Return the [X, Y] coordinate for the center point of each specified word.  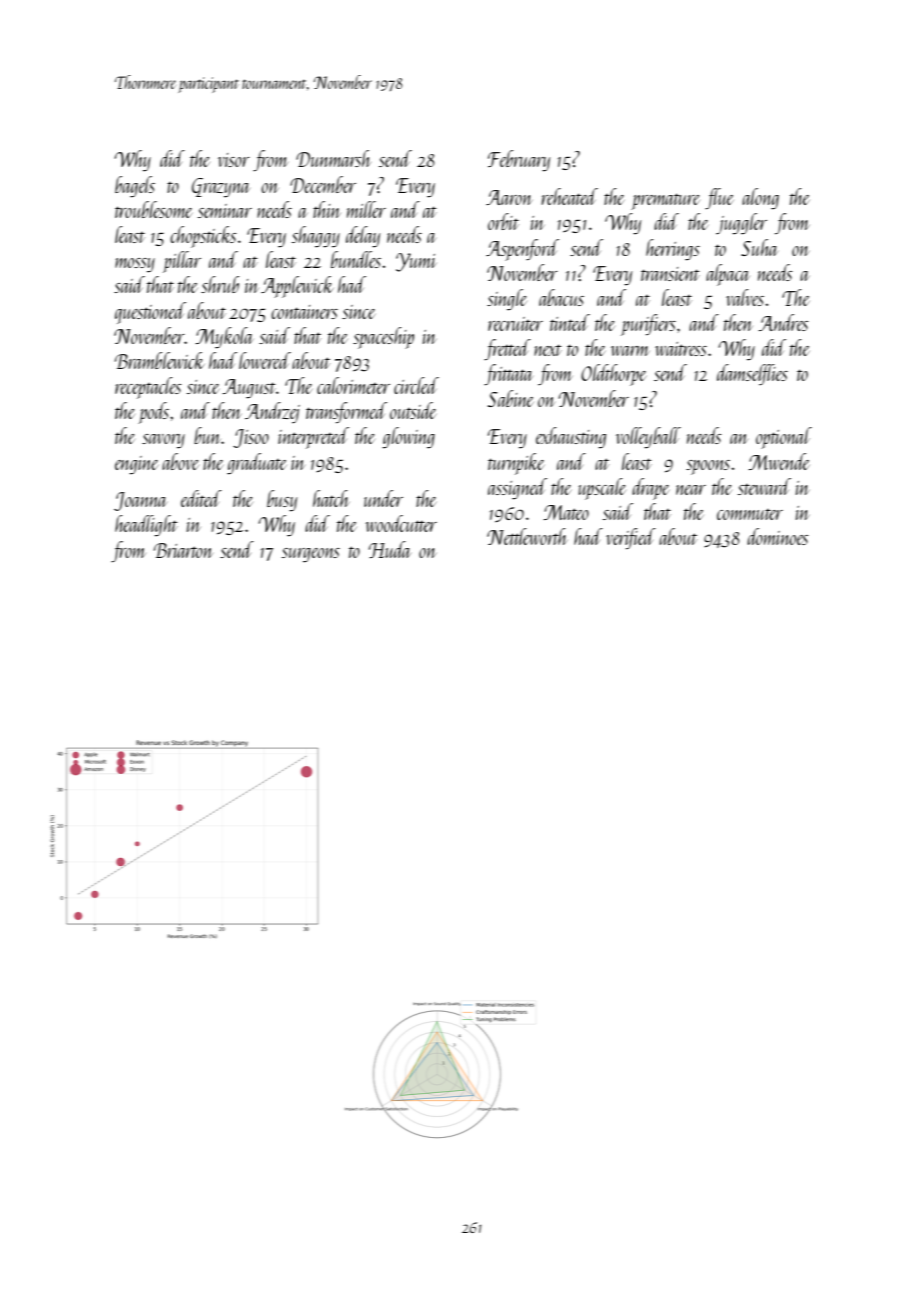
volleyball [648, 438]
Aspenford [522, 250]
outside [413, 410]
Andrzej [272, 412]
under [383, 498]
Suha [759, 247]
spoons [708, 467]
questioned [150, 313]
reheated [570, 196]
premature [665, 201]
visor [234, 160]
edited [201, 498]
